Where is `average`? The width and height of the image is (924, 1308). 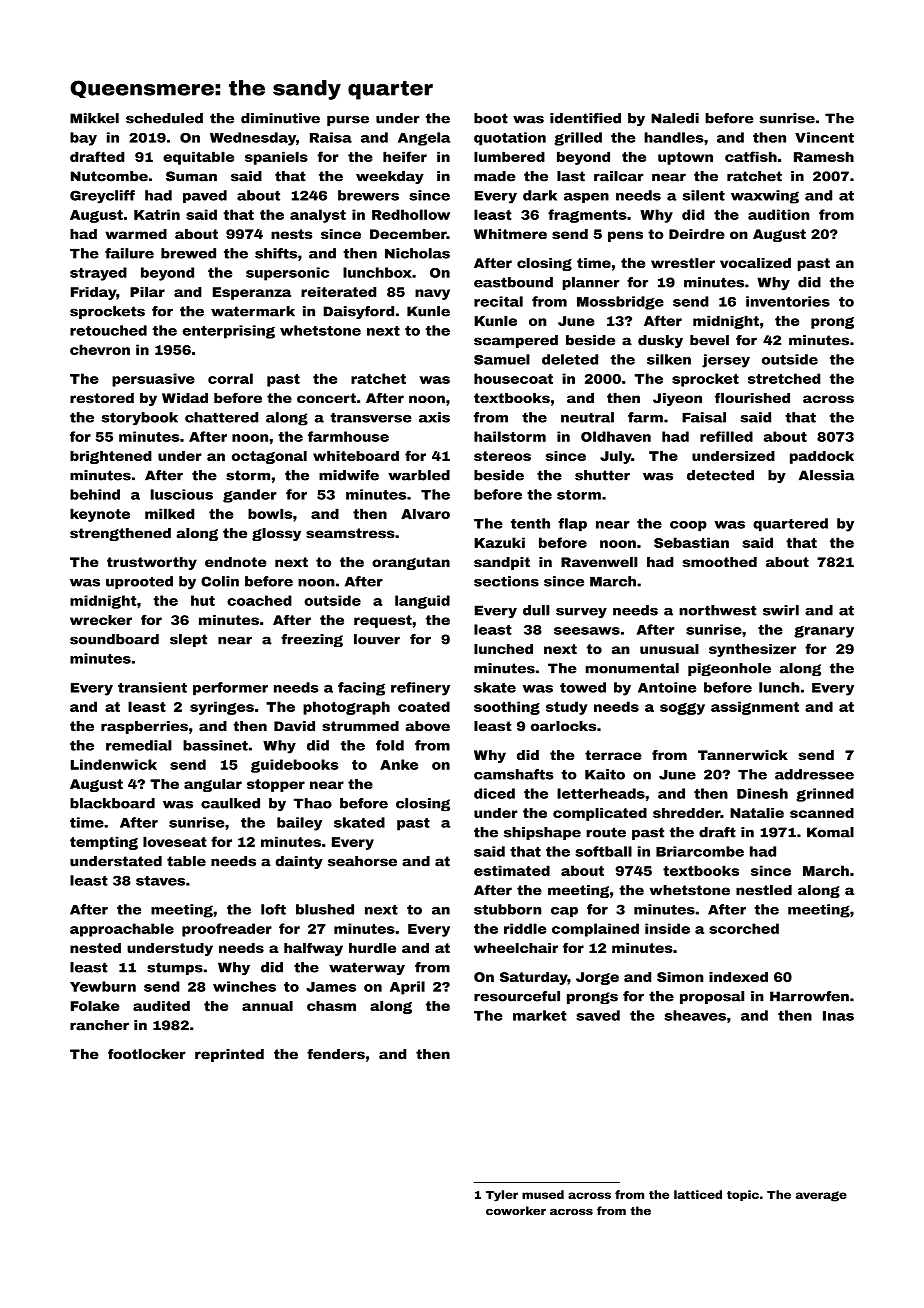
average is located at coordinates (821, 1196).
